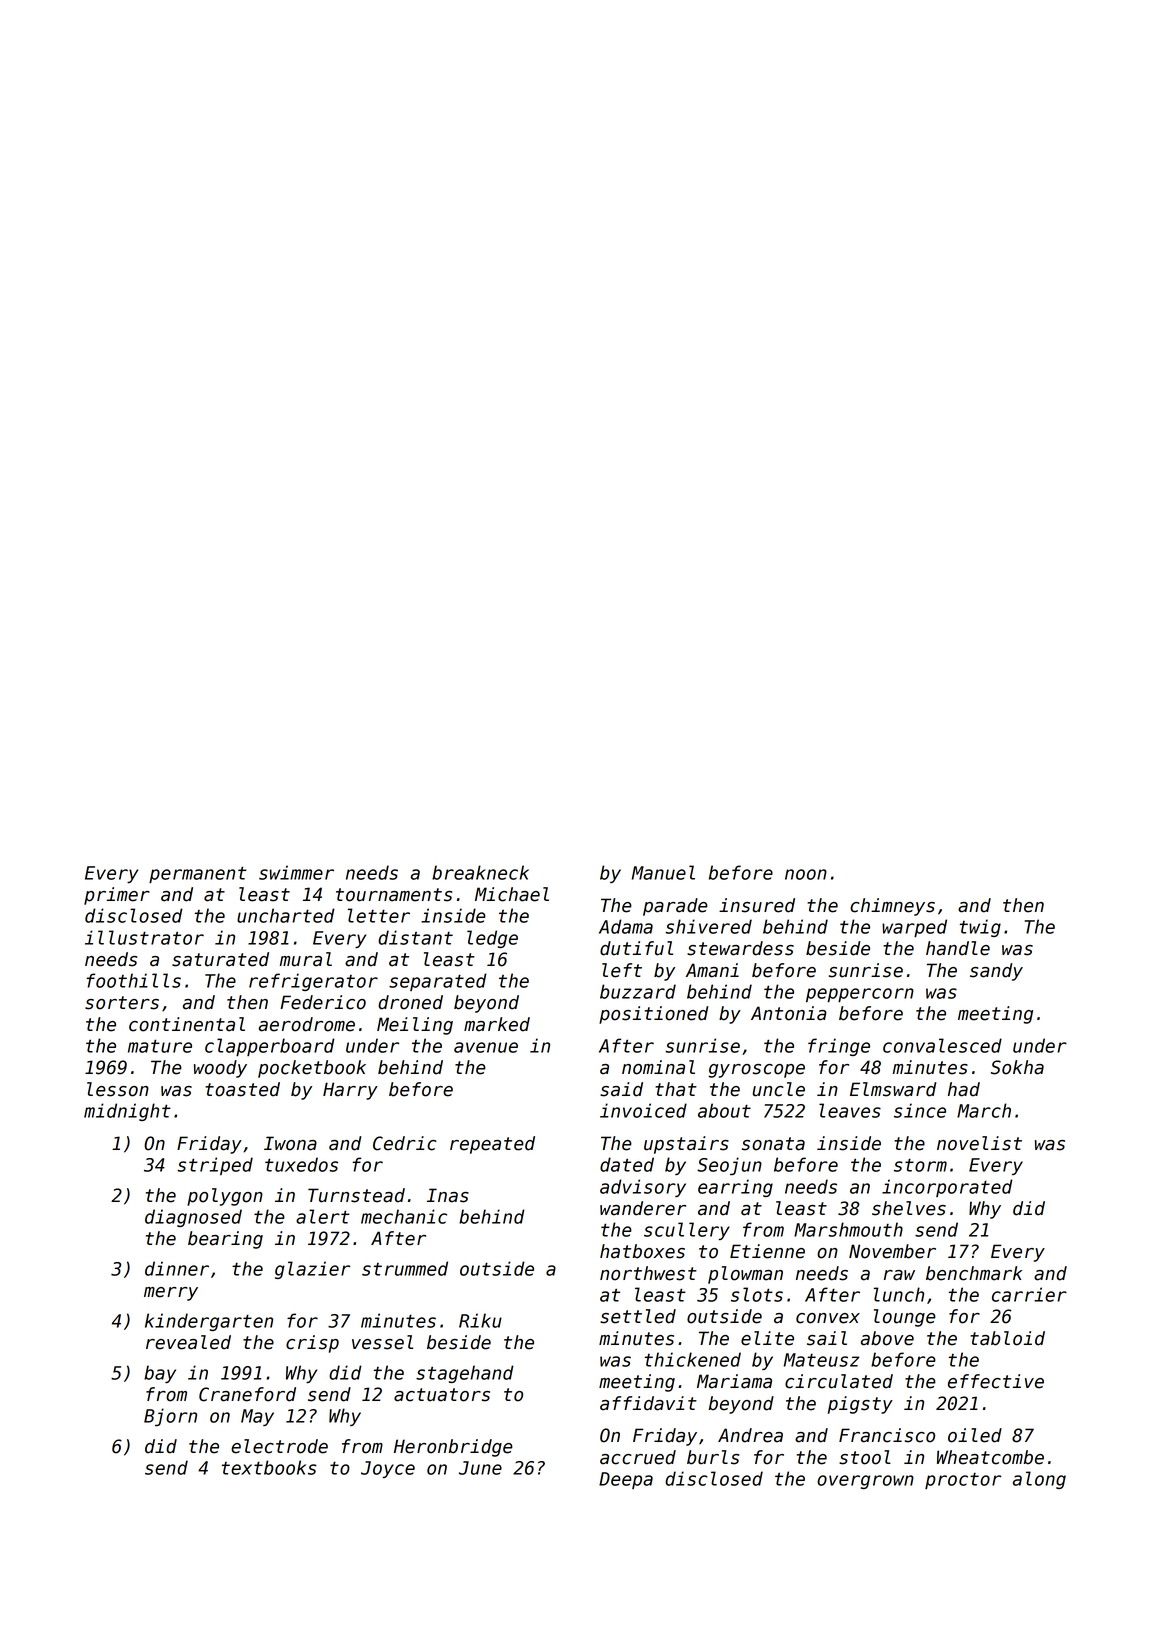  What do you see at coordinates (312, 1344) in the page?
I see `crisp` at bounding box center [312, 1344].
